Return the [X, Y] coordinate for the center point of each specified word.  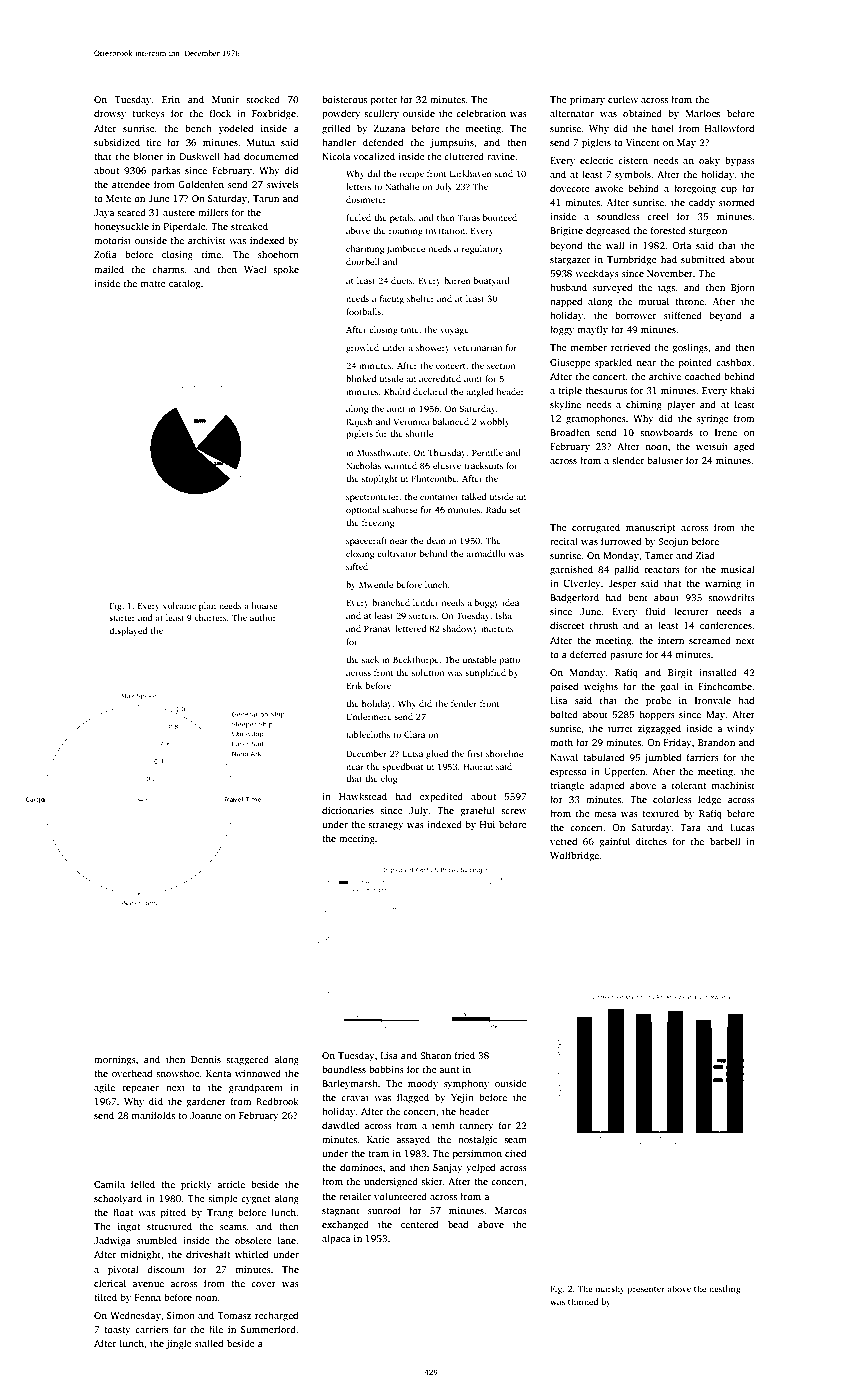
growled [362, 348]
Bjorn [743, 288]
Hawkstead [363, 796]
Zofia [105, 254]
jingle [179, 1344]
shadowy [460, 629]
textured [660, 813]
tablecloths [368, 734]
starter [122, 618]
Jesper [622, 584]
